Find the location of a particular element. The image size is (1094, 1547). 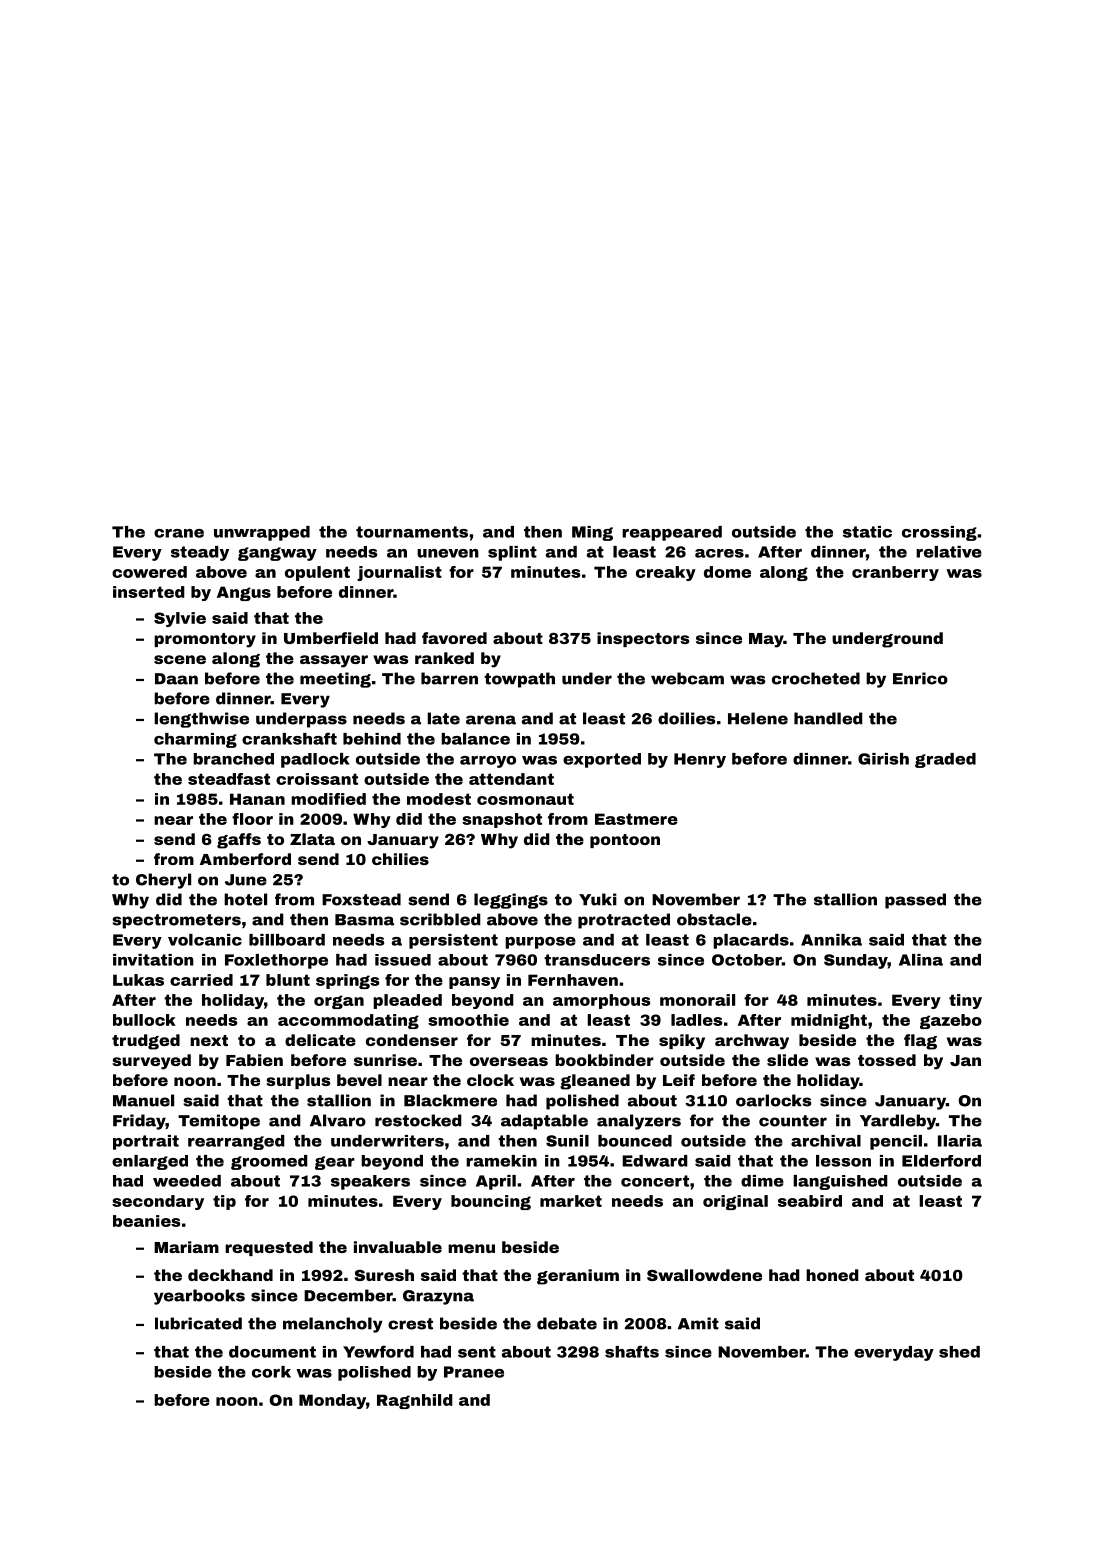

Ragnhild is located at coordinates (415, 1401).
